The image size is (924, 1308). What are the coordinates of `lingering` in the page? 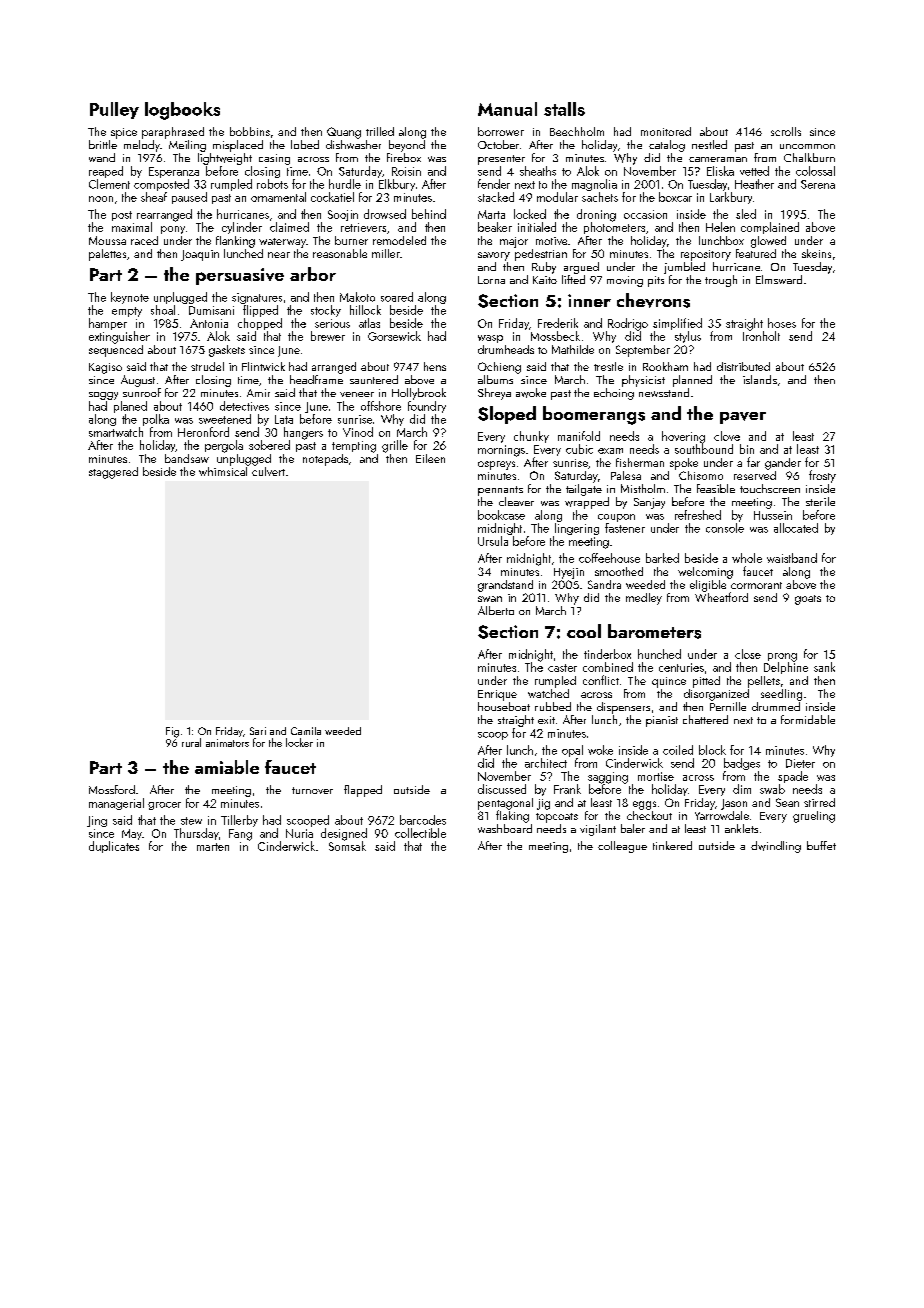 It's located at (577, 529).
